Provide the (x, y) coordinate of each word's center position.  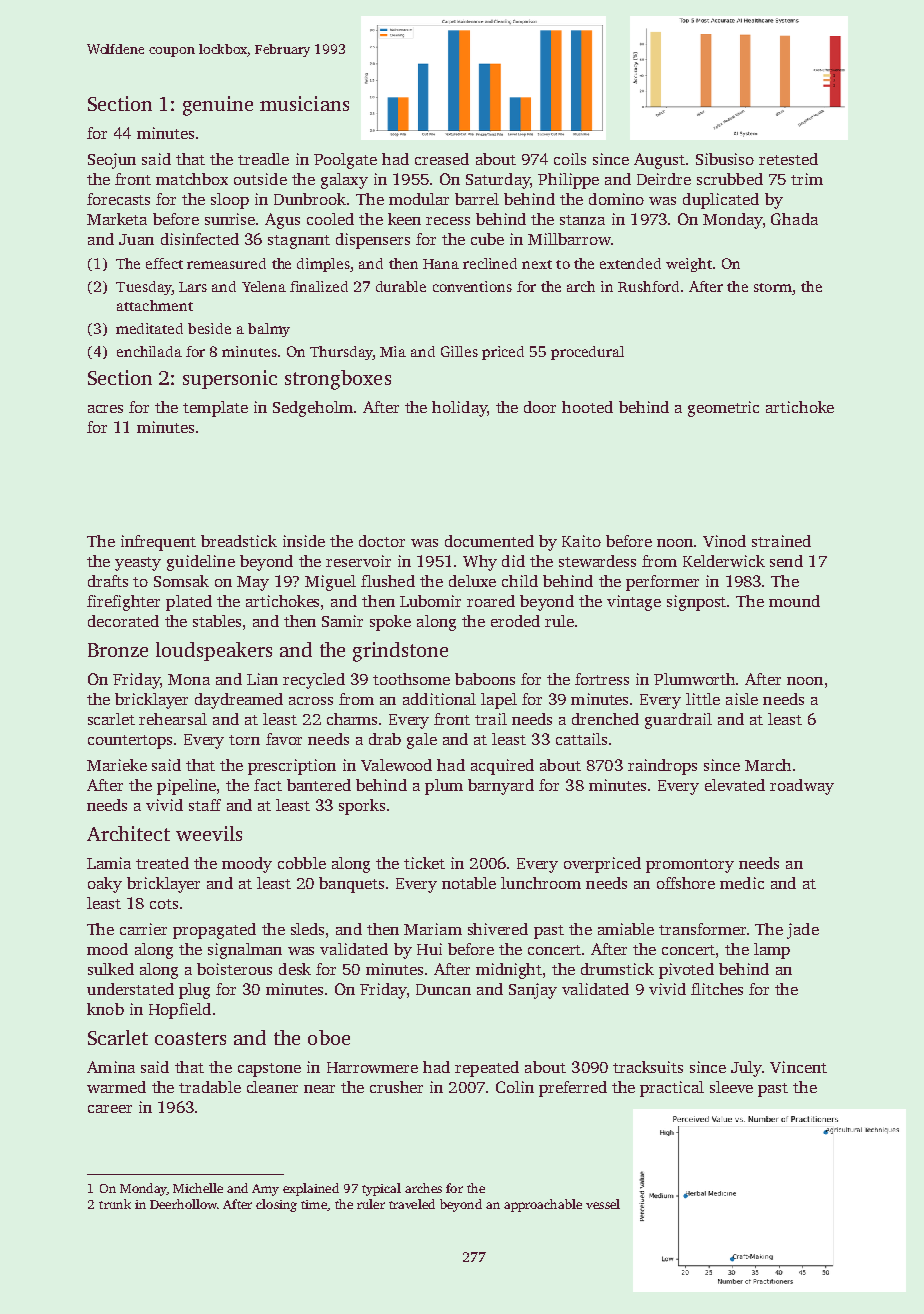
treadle (263, 159)
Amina (111, 1067)
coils (570, 159)
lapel (499, 701)
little (703, 699)
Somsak (181, 581)
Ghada (794, 219)
